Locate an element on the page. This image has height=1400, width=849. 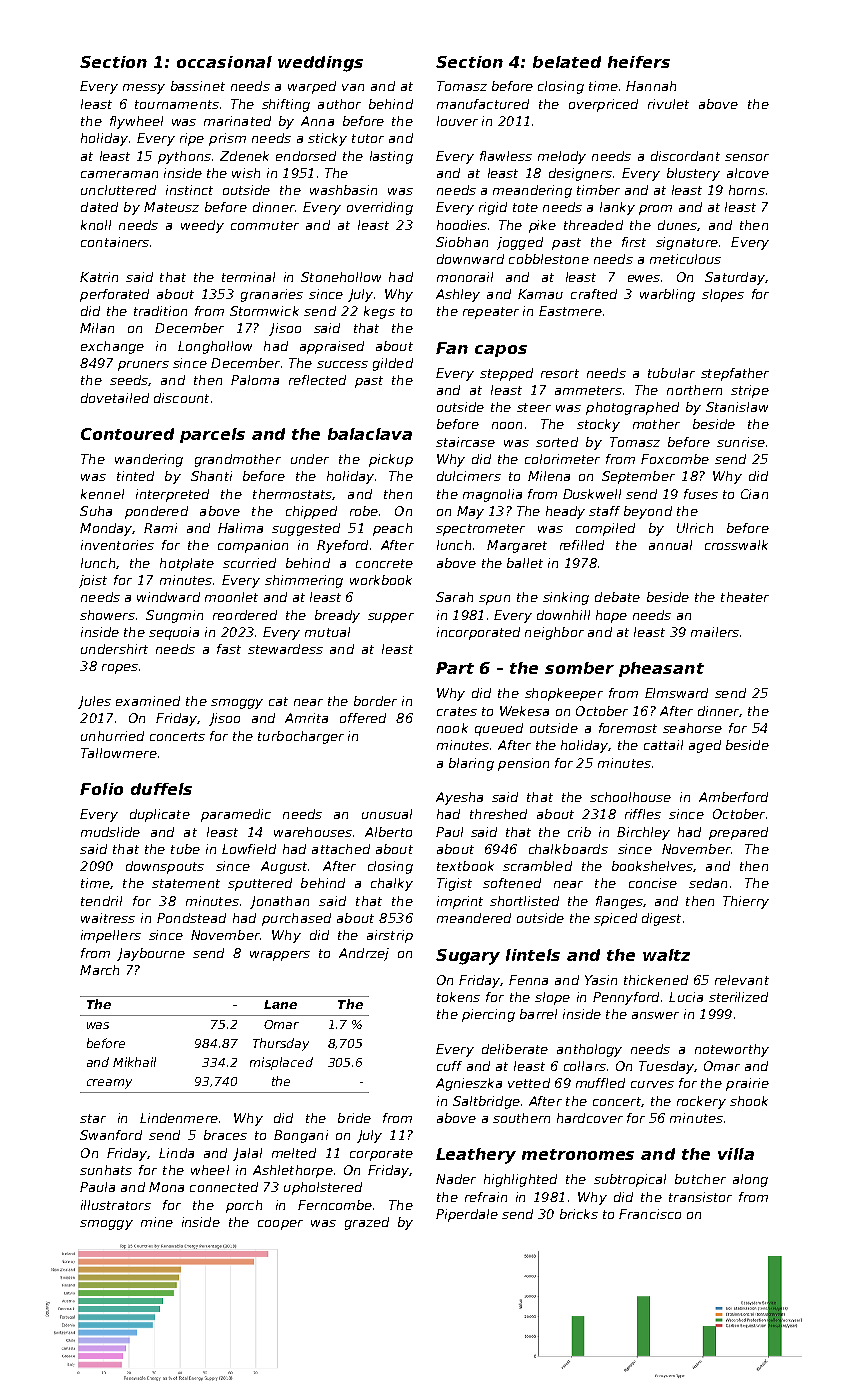
pheasant is located at coordinates (661, 669).
